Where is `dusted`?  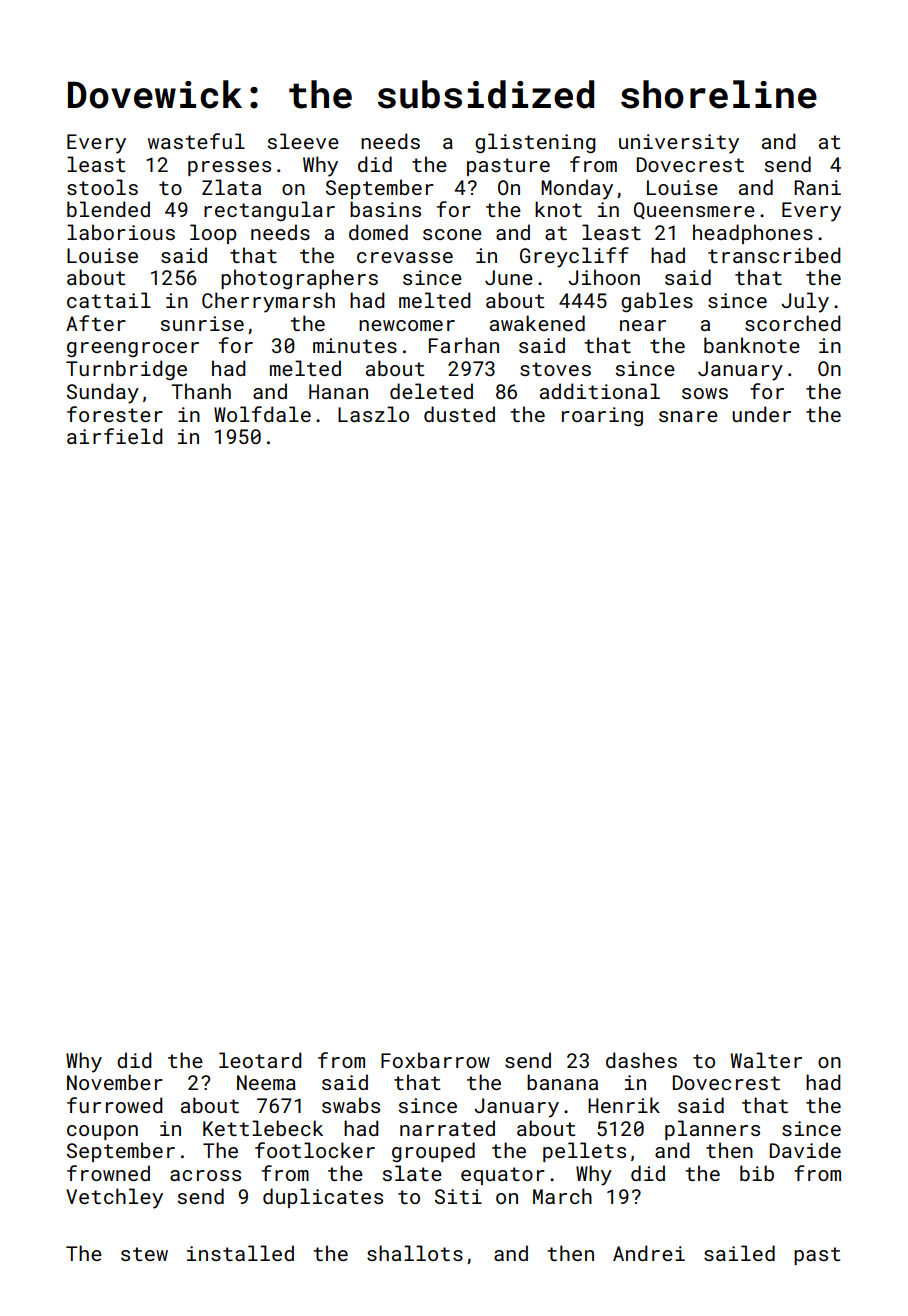
dusted is located at coordinates (459, 414).
